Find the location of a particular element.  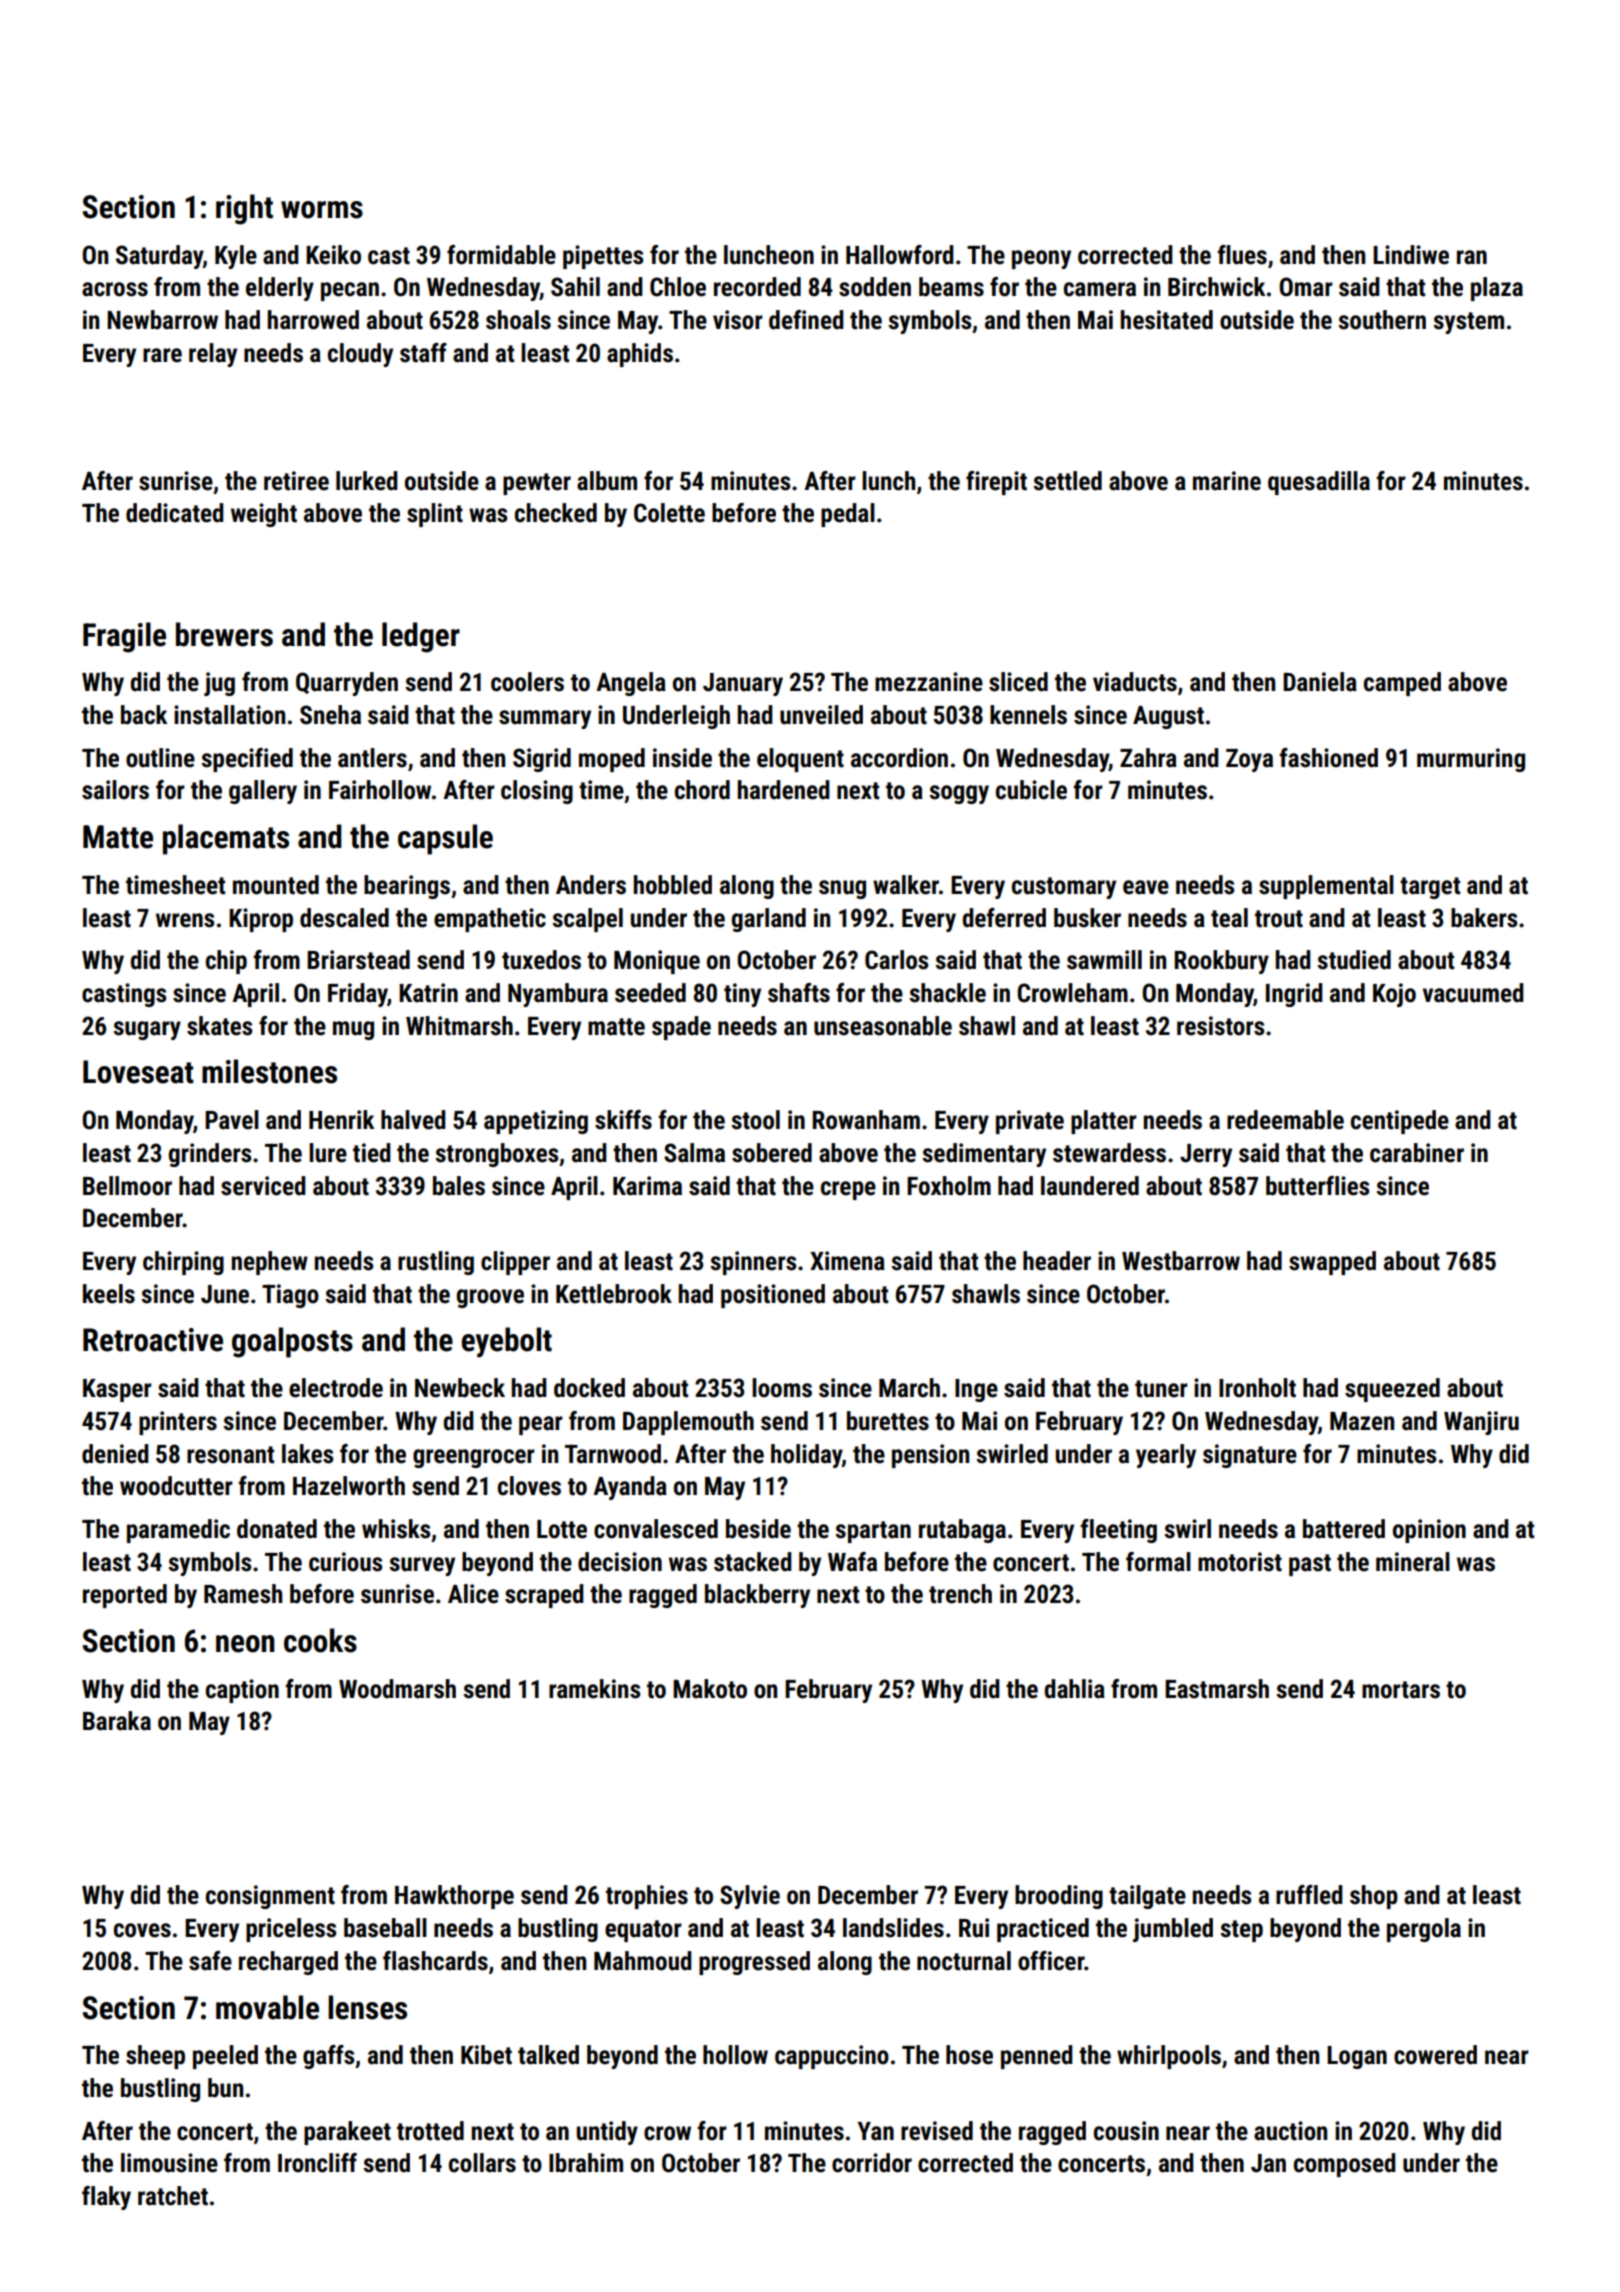

Saturday is located at coordinates (159, 257).
